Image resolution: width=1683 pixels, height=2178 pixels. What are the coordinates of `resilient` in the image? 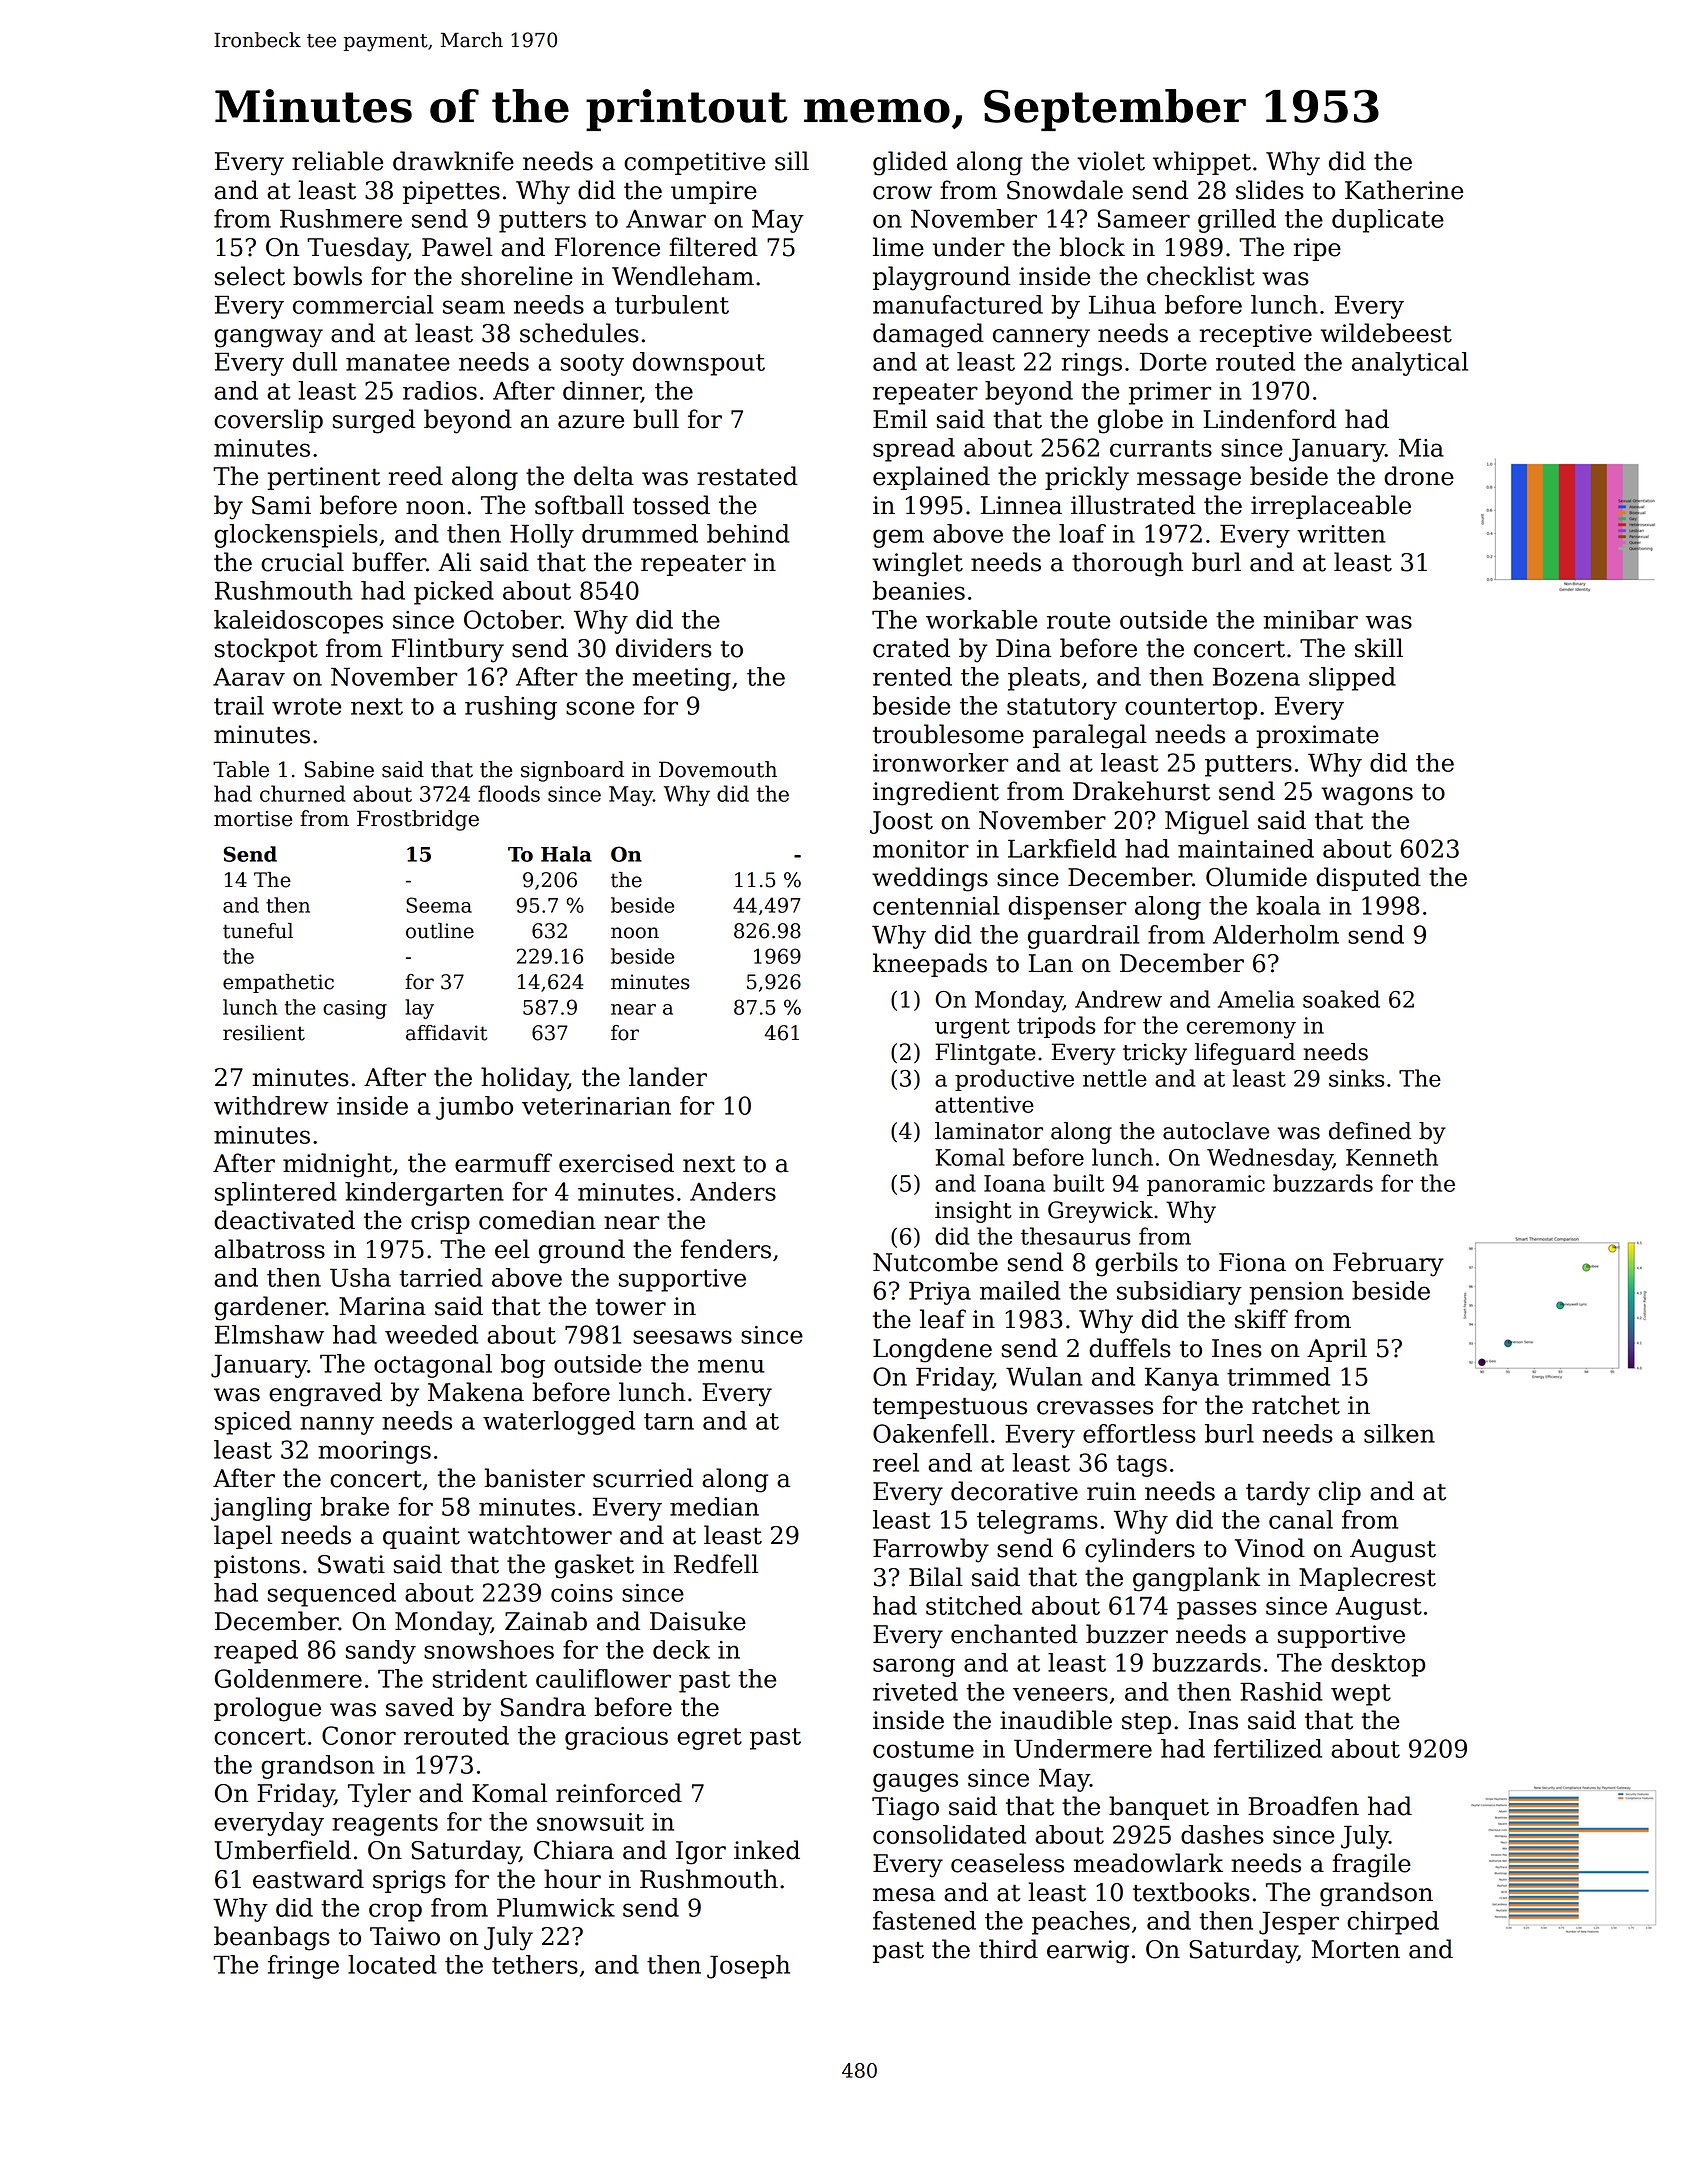 It's located at (264, 1033).
